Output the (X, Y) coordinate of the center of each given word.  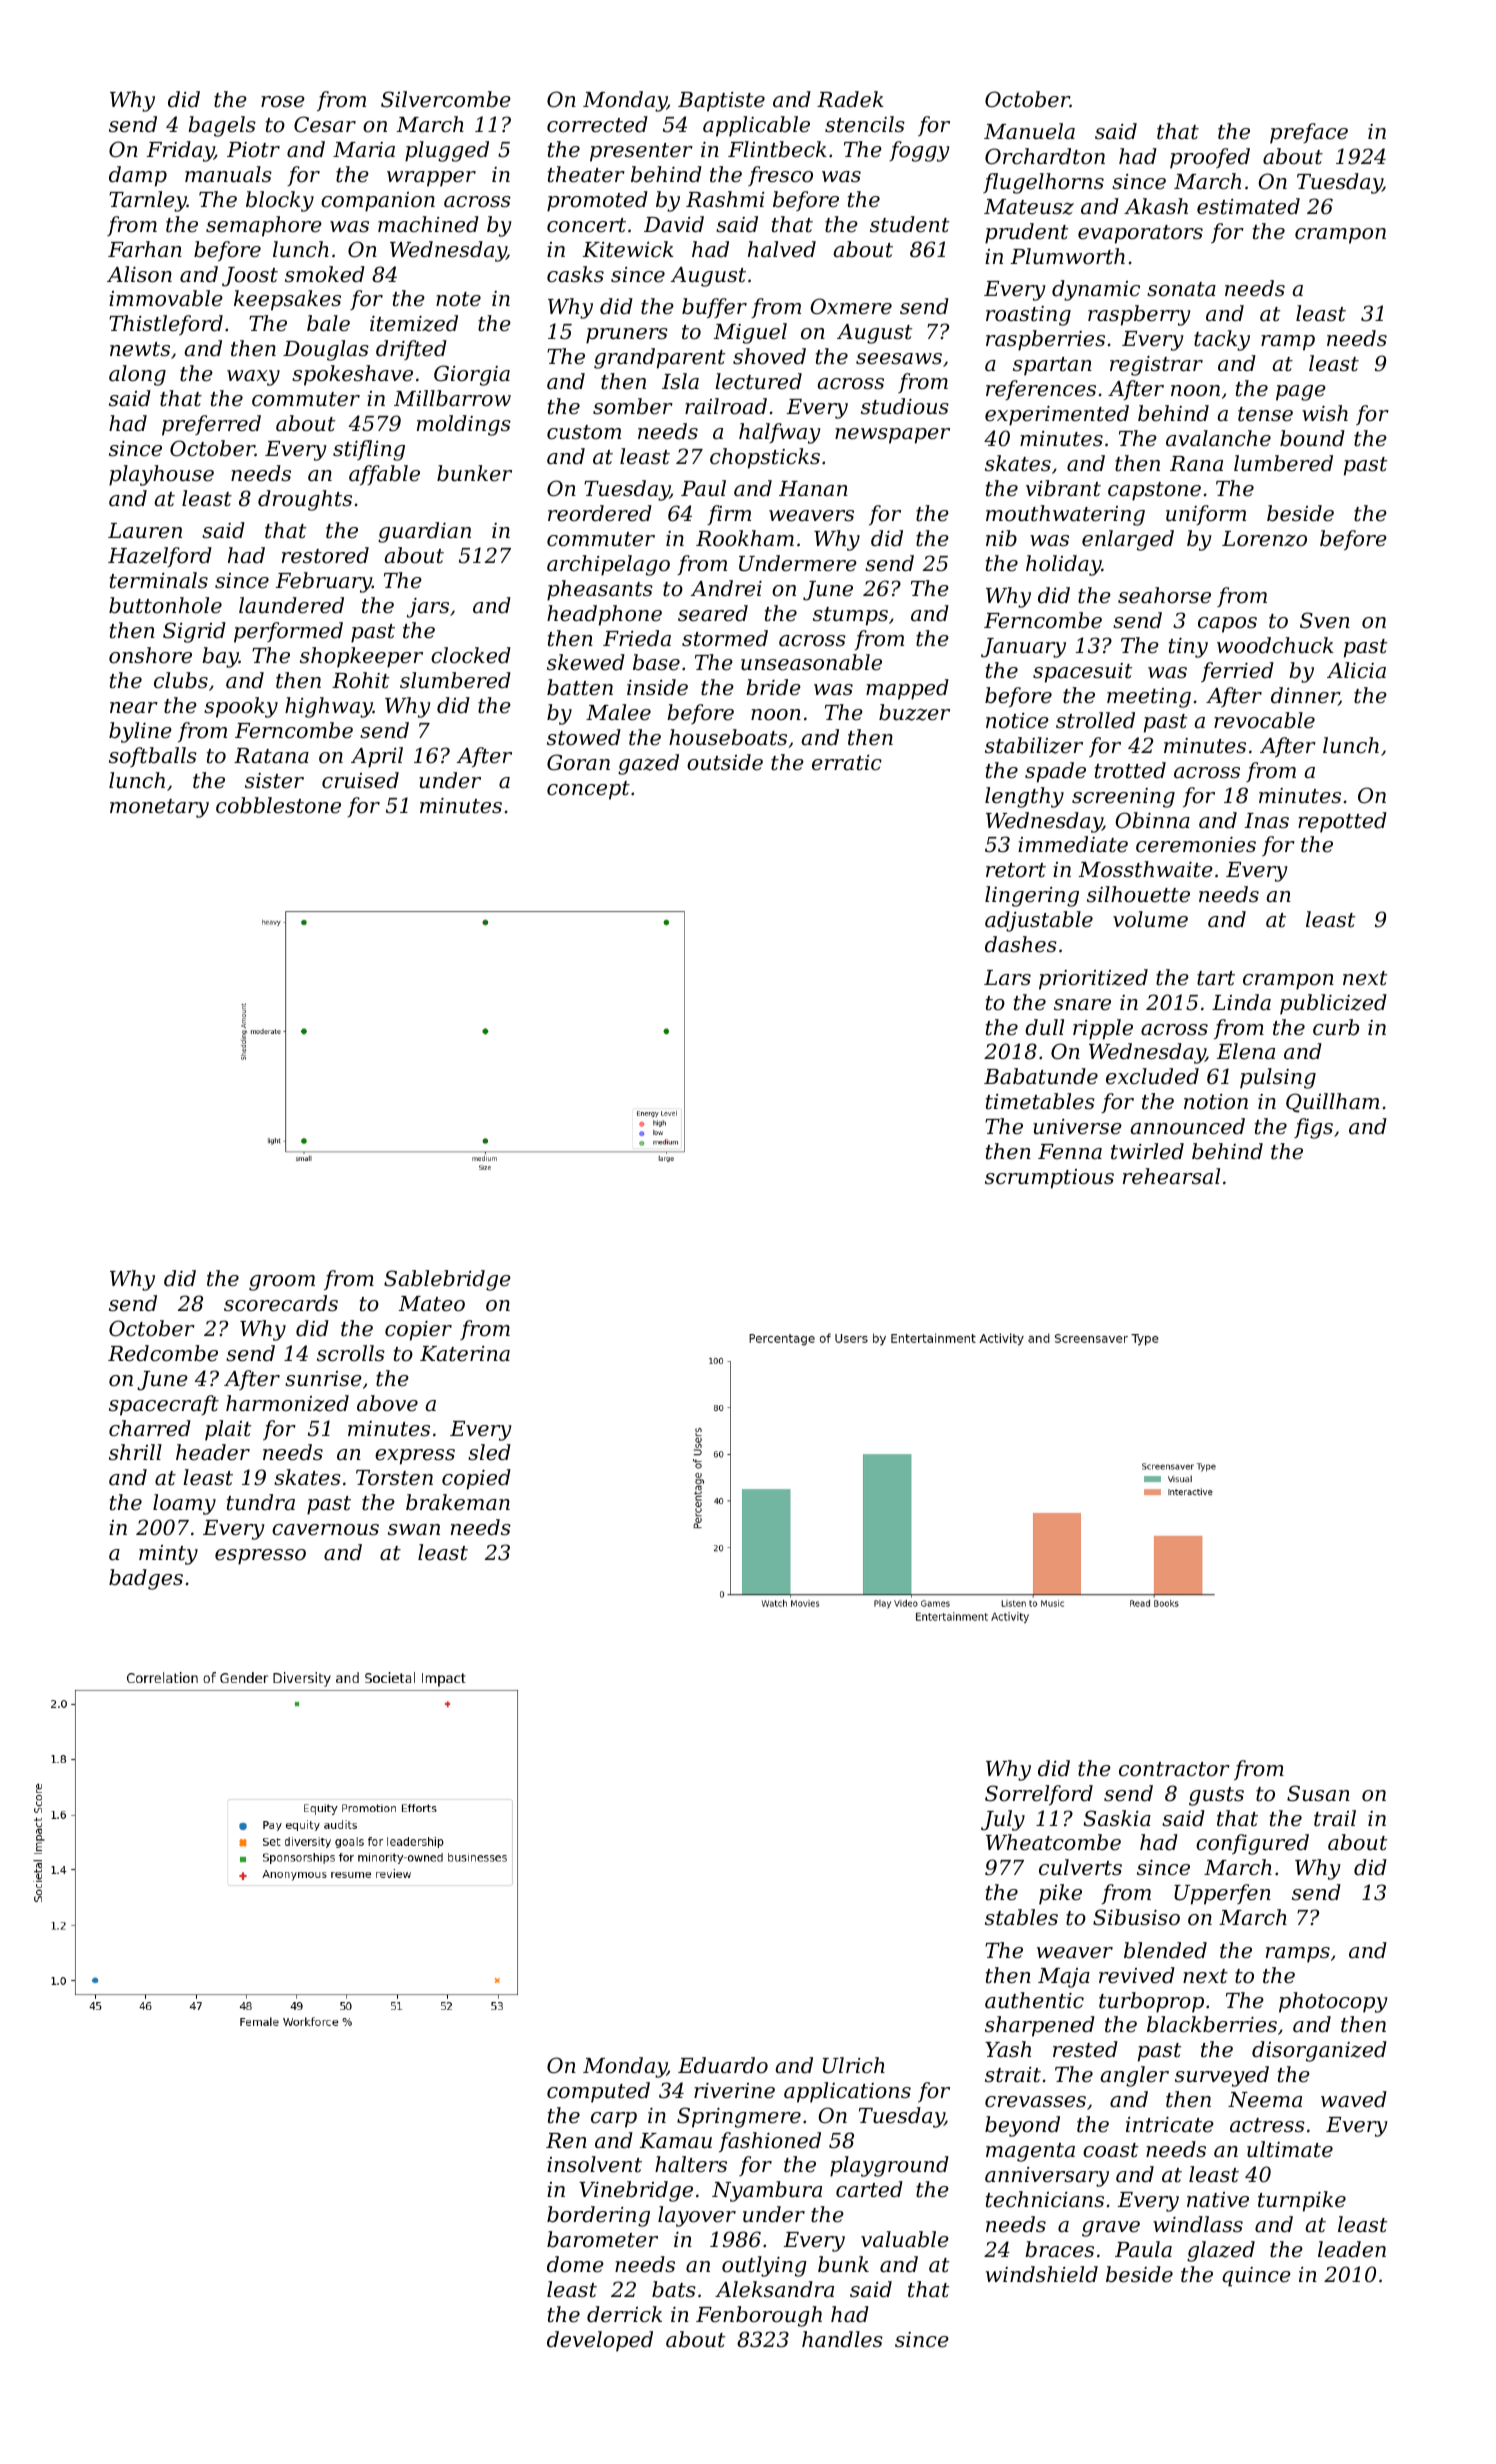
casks (575, 274)
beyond (1022, 2126)
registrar (1156, 366)
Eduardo (723, 2065)
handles (842, 2339)
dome (575, 2264)
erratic (847, 763)
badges (146, 1579)
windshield (1042, 2274)
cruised (360, 780)
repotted (1342, 822)
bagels (222, 126)
